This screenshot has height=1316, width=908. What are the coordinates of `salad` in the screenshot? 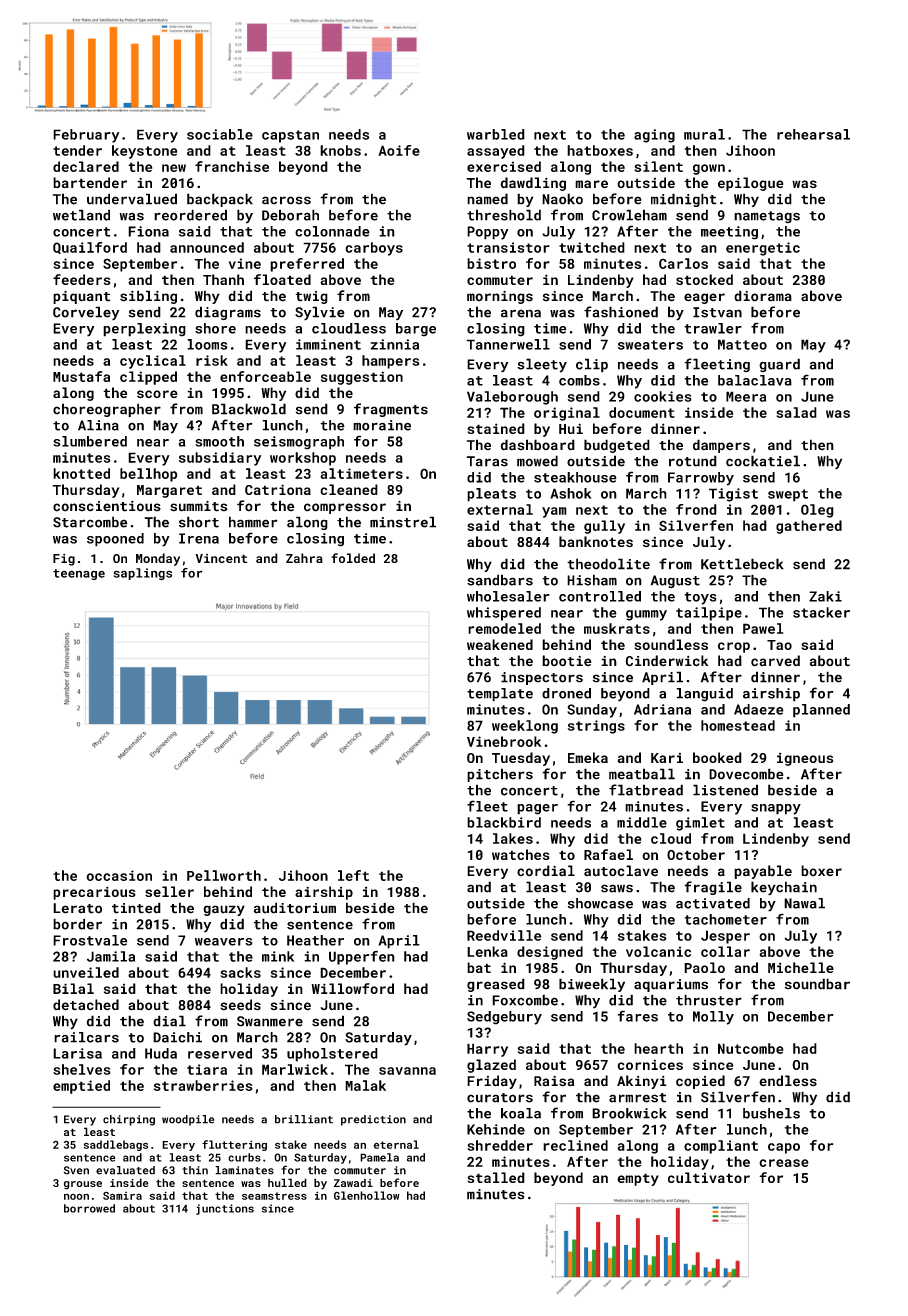 It's located at (796, 412).
